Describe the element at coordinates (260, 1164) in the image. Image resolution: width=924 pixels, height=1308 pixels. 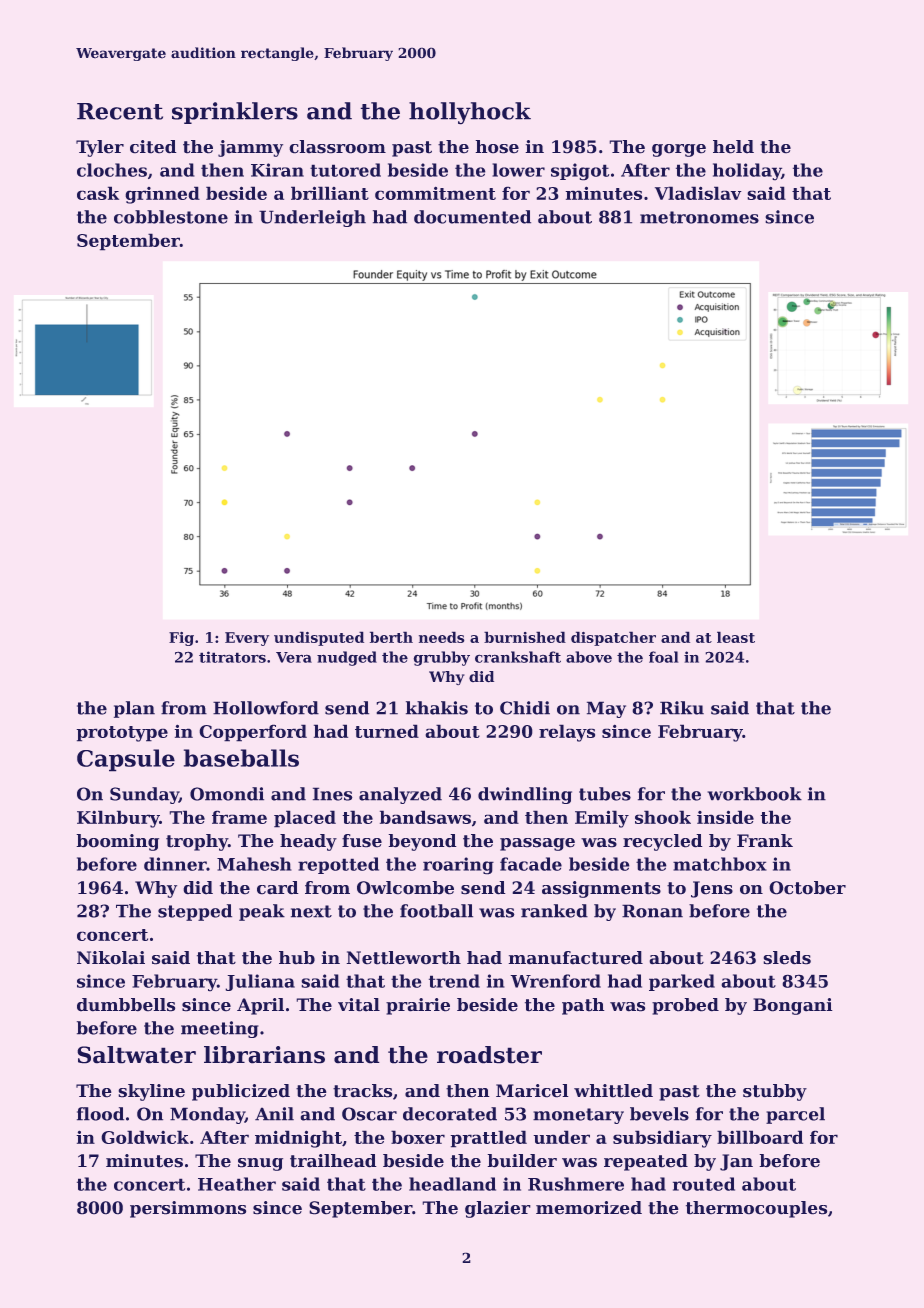
I see `snug` at that location.
